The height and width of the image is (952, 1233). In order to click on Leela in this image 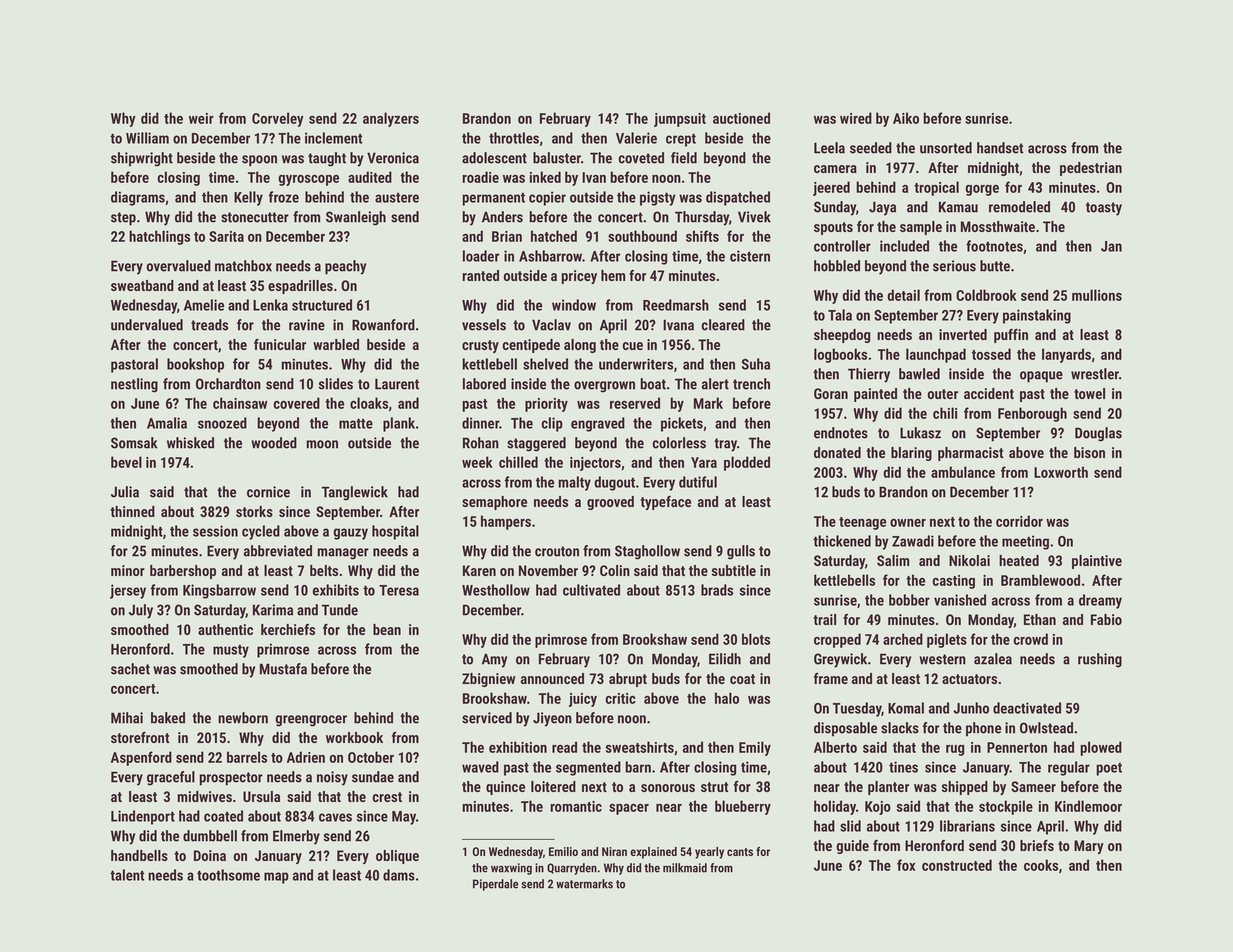, I will do `click(829, 148)`.
